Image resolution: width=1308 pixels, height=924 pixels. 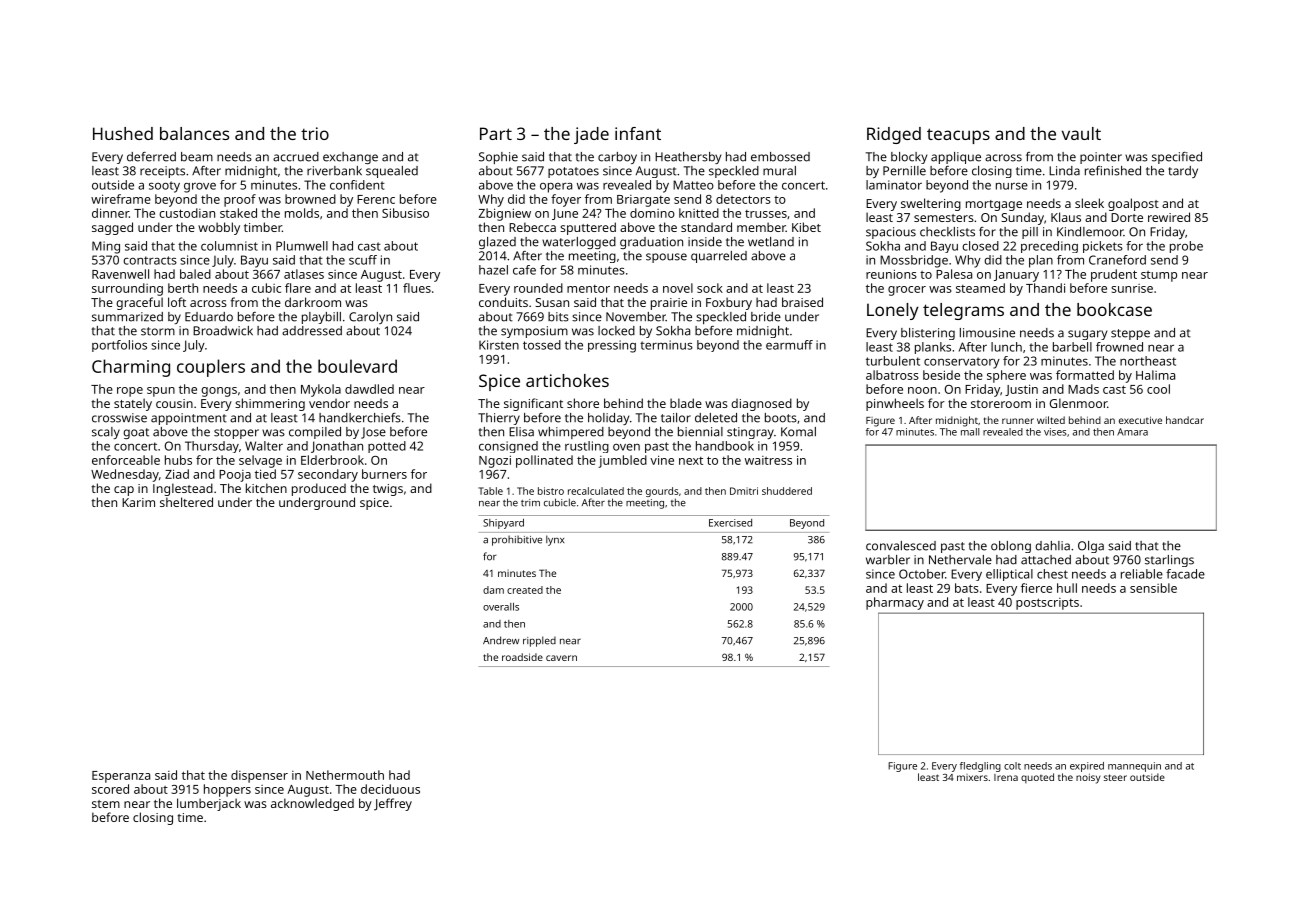 What do you see at coordinates (393, 804) in the screenshot?
I see `Jeffrey` at bounding box center [393, 804].
